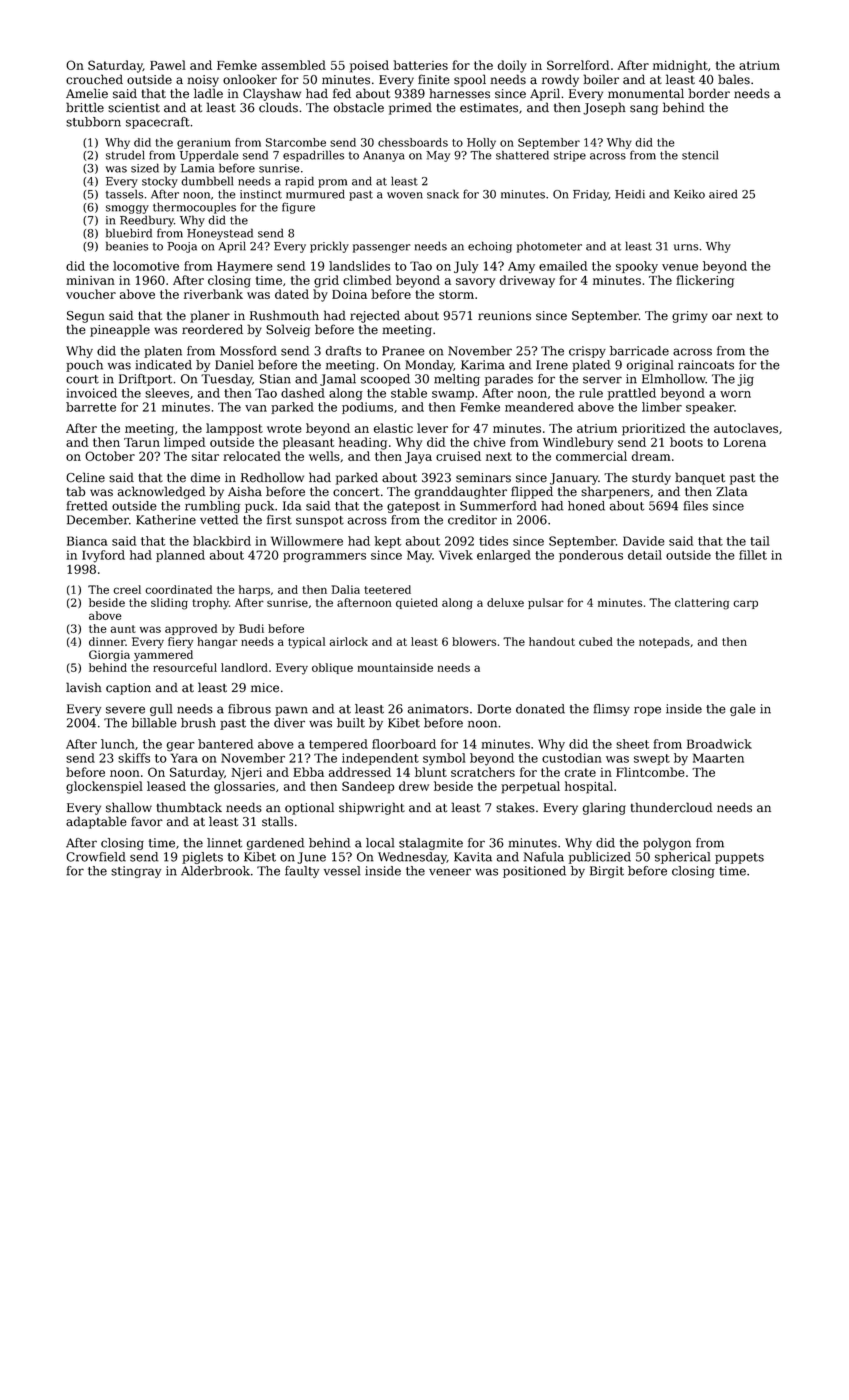 Image resolution: width=849 pixels, height=1400 pixels. What do you see at coordinates (680, 66) in the screenshot?
I see `midnight` at bounding box center [680, 66].
